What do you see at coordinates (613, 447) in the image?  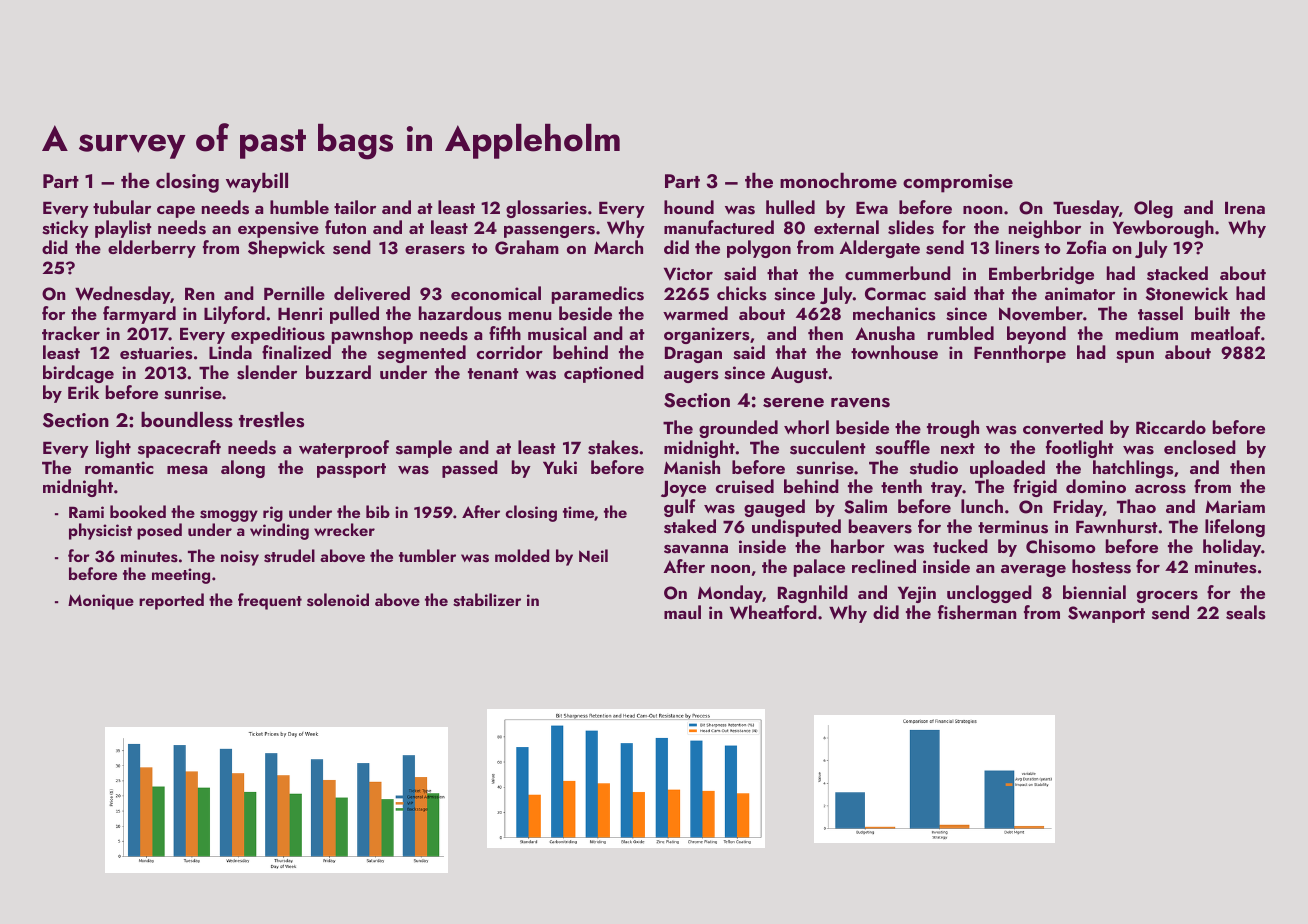 I see `stakes` at bounding box center [613, 447].
